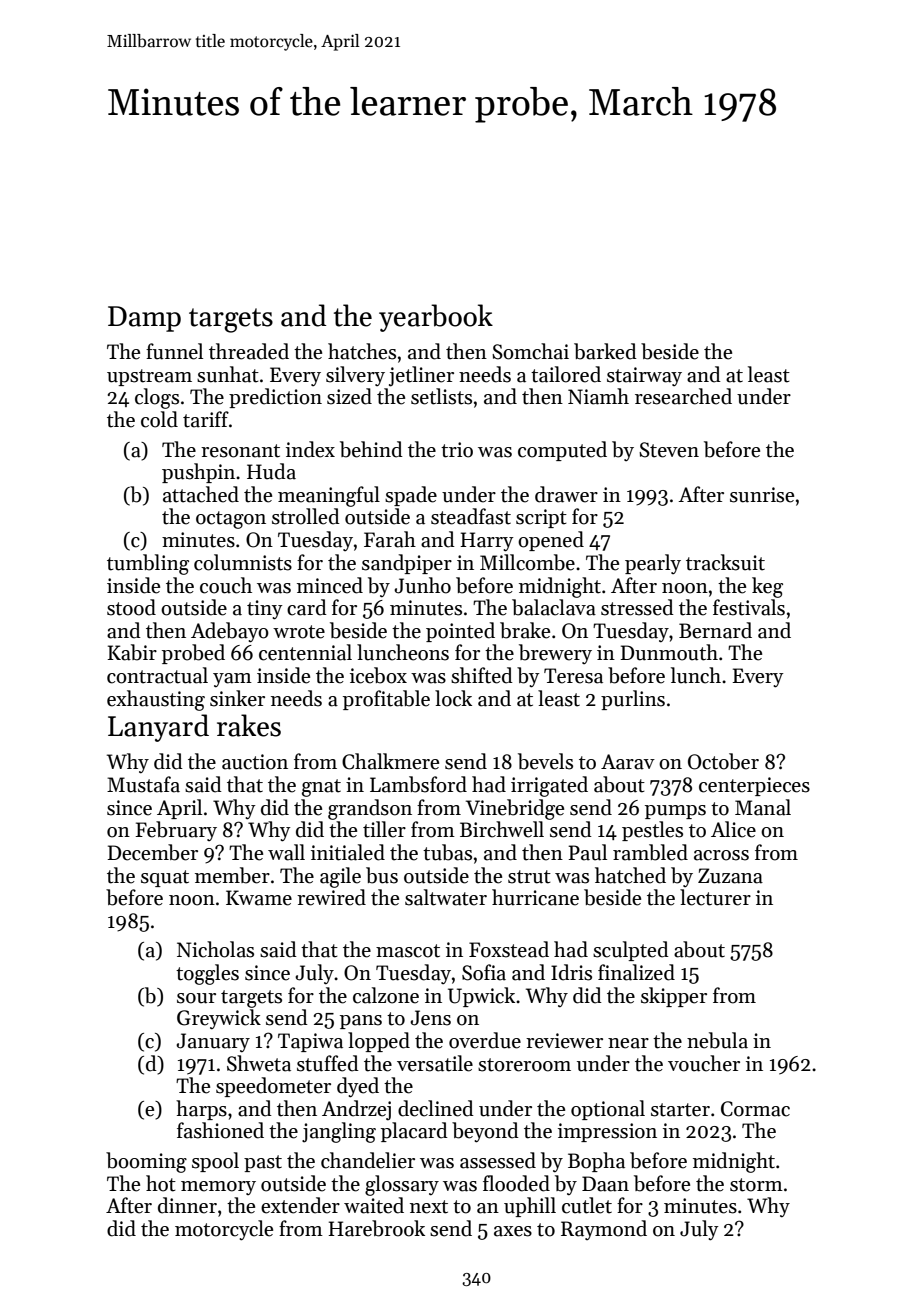 The height and width of the screenshot is (1314, 924). Describe the element at coordinates (187, 1205) in the screenshot. I see `dinner` at that location.
